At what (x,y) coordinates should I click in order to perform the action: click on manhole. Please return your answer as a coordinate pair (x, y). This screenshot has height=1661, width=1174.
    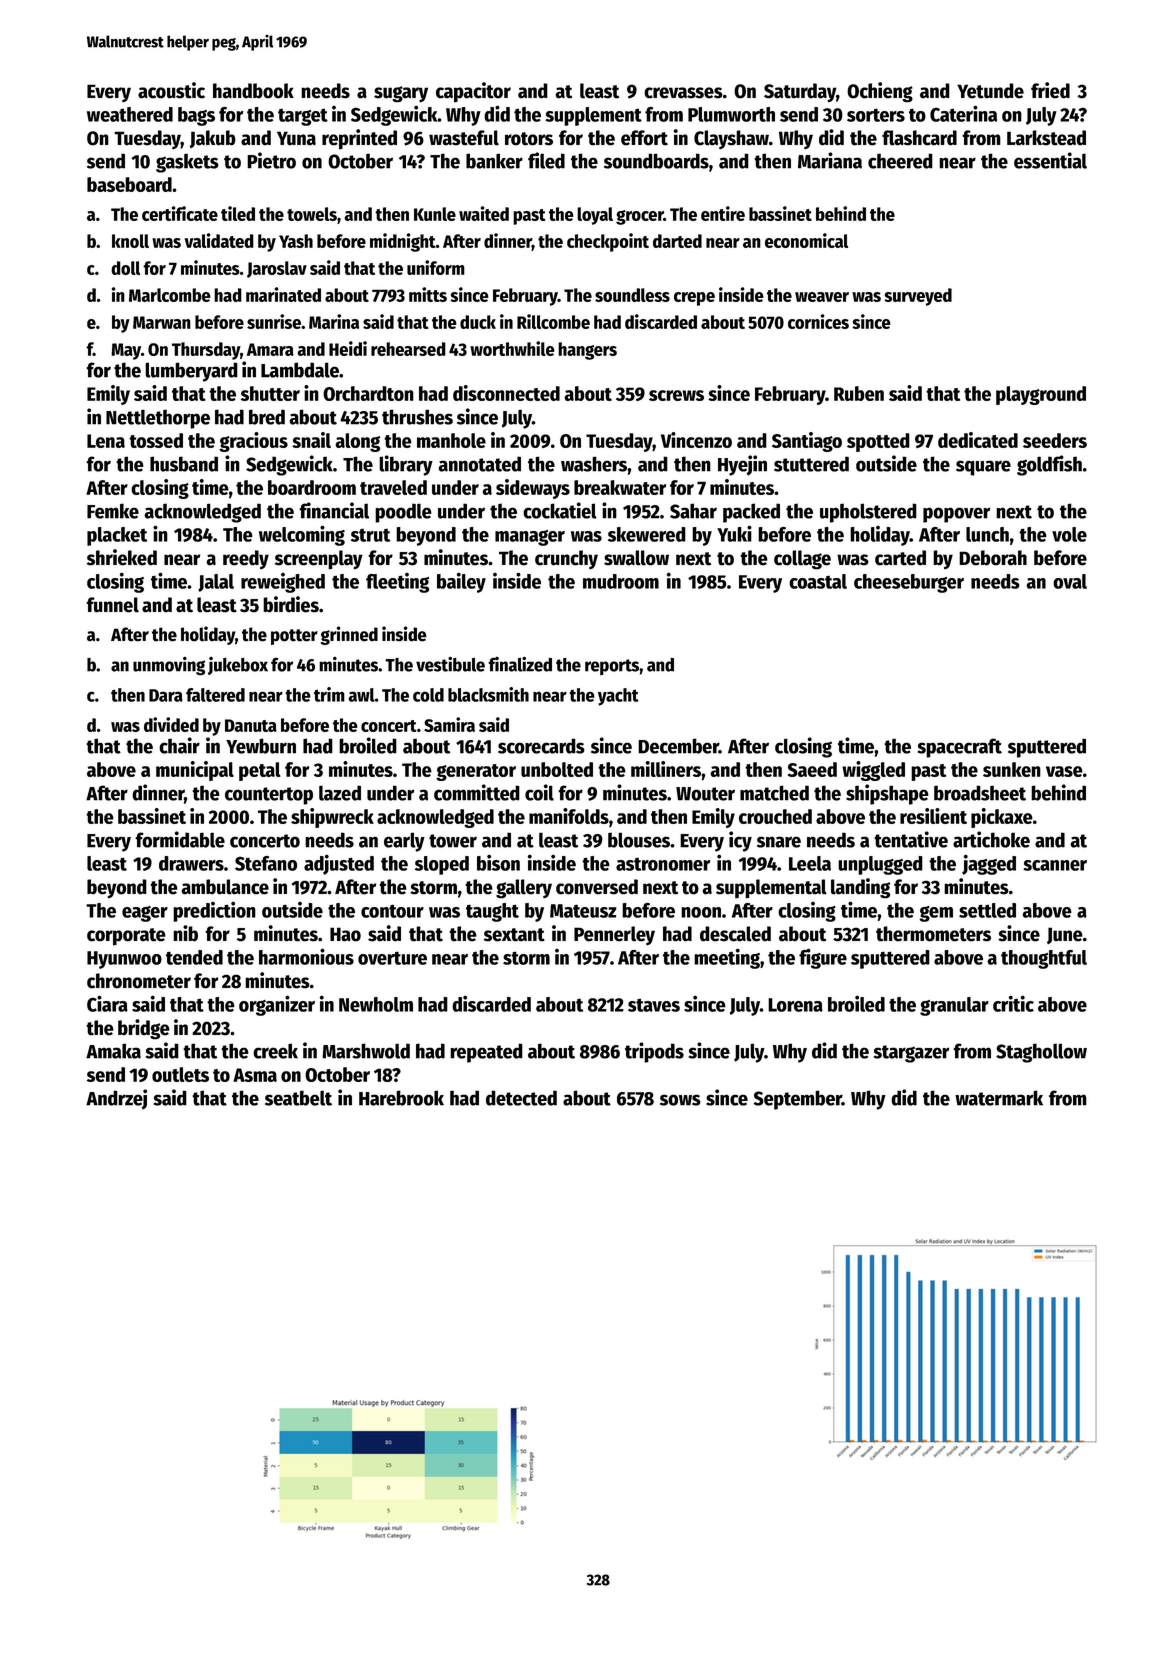
    Looking at the image, I should click on (451, 440).
